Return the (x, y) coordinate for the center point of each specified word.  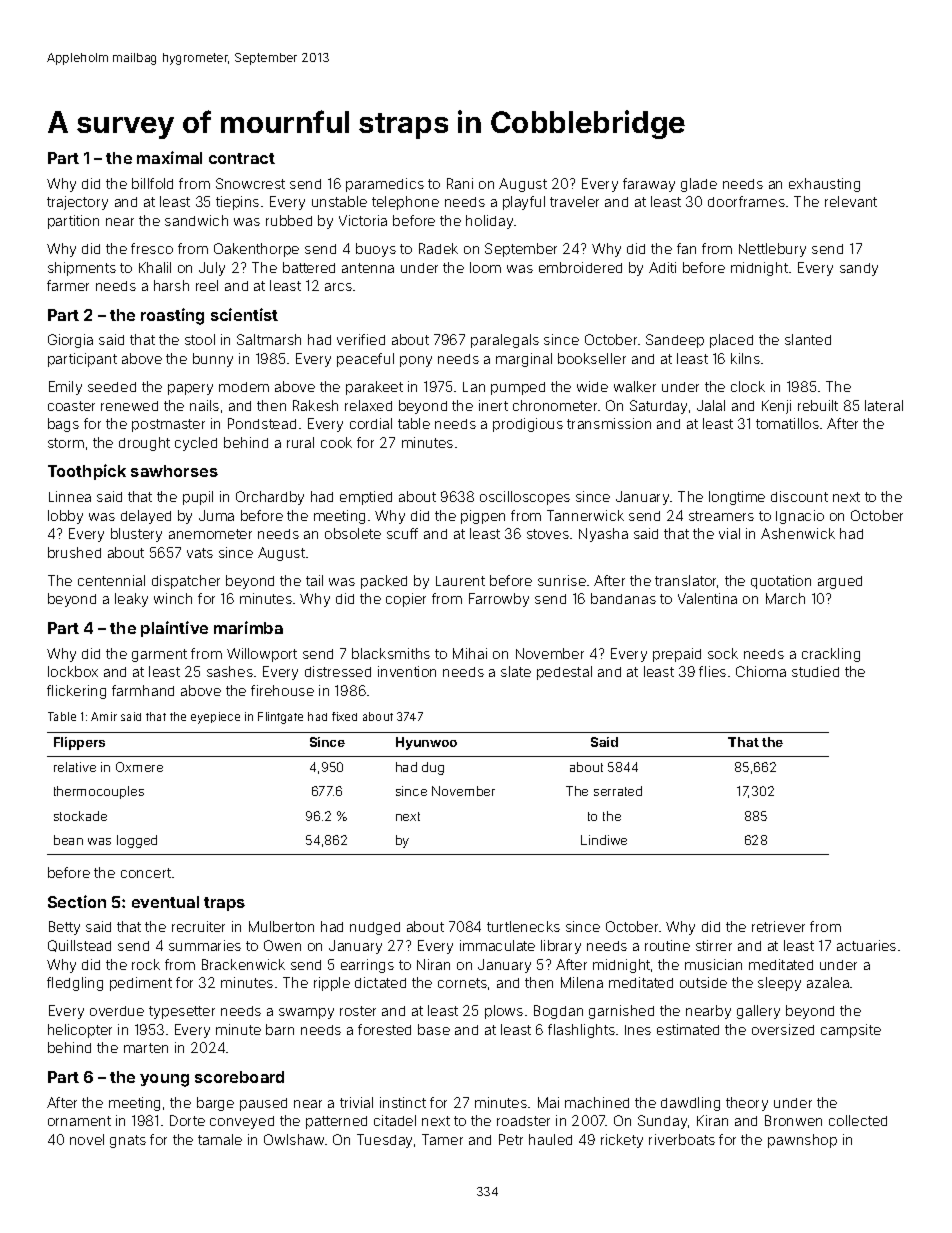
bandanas (623, 598)
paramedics (385, 185)
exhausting (824, 185)
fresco (152, 248)
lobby (65, 517)
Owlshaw (295, 1139)
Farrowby (499, 600)
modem (244, 387)
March (785, 598)
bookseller (592, 358)
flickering (76, 692)
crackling (831, 655)
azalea (828, 982)
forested (384, 1029)
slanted (808, 339)
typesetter (182, 1012)
